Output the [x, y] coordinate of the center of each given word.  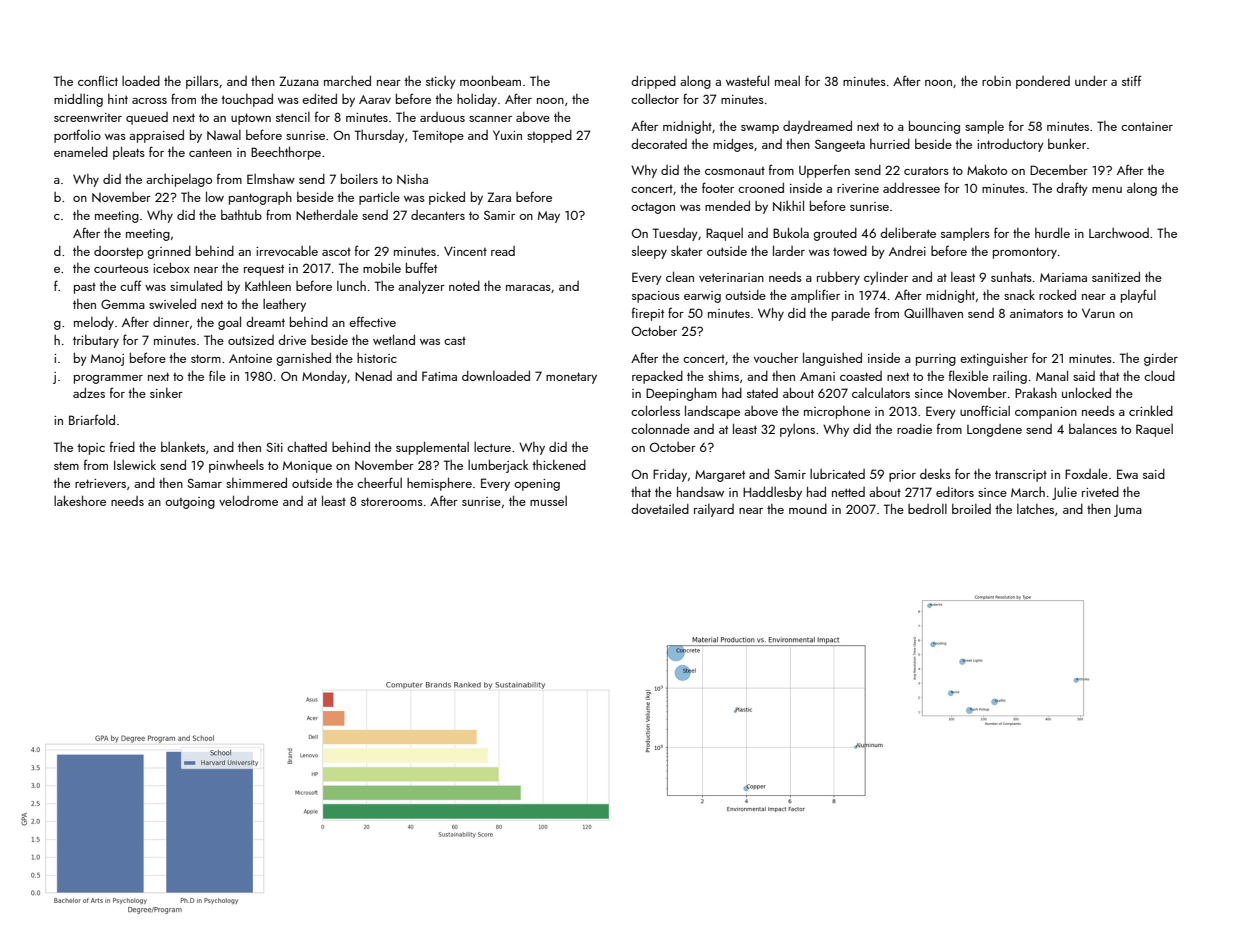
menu [1107, 190]
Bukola [791, 232]
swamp [760, 129]
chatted [307, 447]
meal [787, 81]
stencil [293, 117]
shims [723, 376]
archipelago [179, 180]
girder [1161, 359]
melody [94, 323]
